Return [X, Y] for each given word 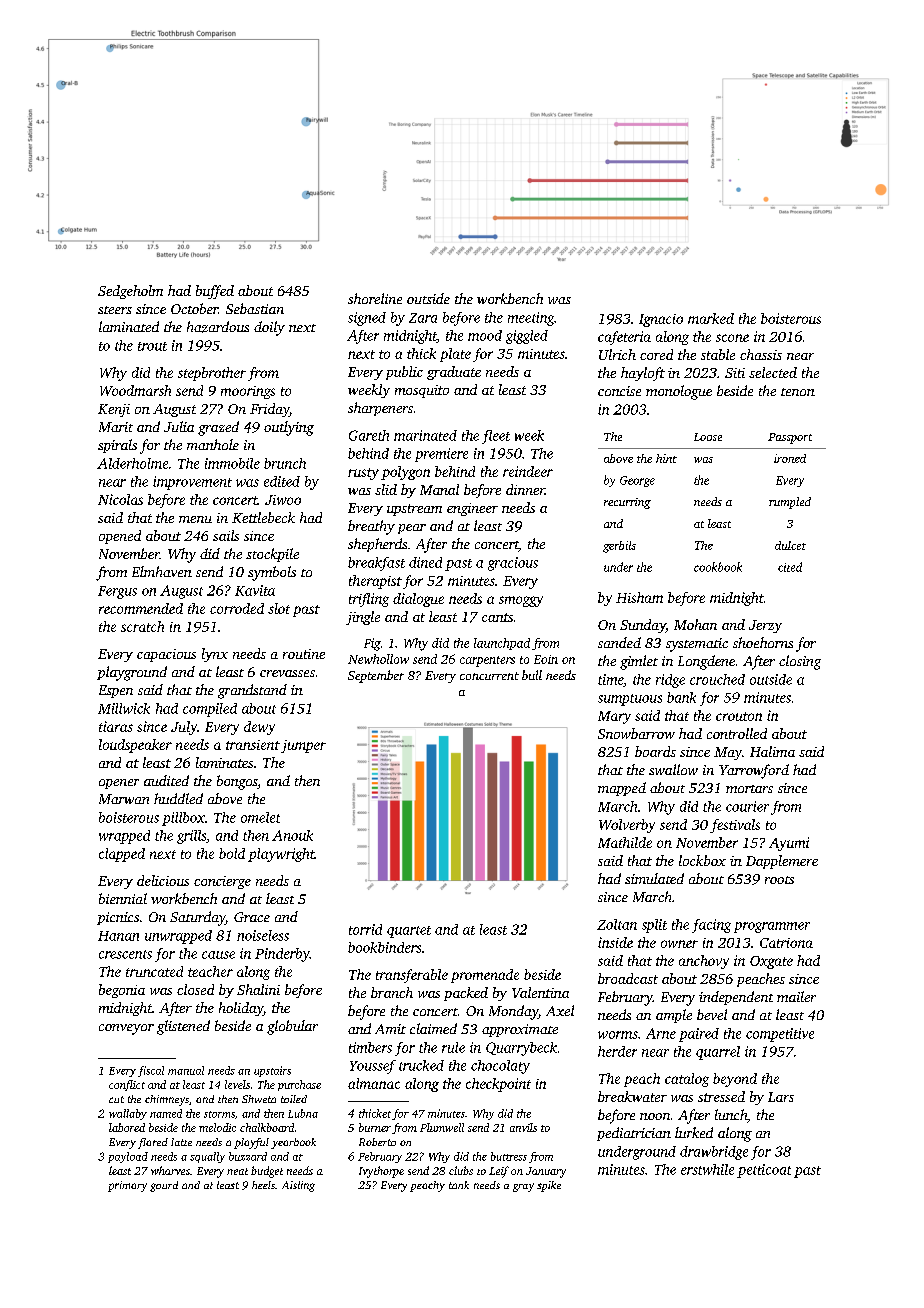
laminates [224, 762]
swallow [673, 769]
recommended [141, 608]
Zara [423, 318]
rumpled [790, 503]
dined [425, 562]
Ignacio [661, 320]
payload [128, 1157]
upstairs [272, 1071]
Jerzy [765, 626]
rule [453, 1047]
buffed [215, 292]
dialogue [418, 600]
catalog [687, 1080]
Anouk [292, 835]
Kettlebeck [263, 517]
